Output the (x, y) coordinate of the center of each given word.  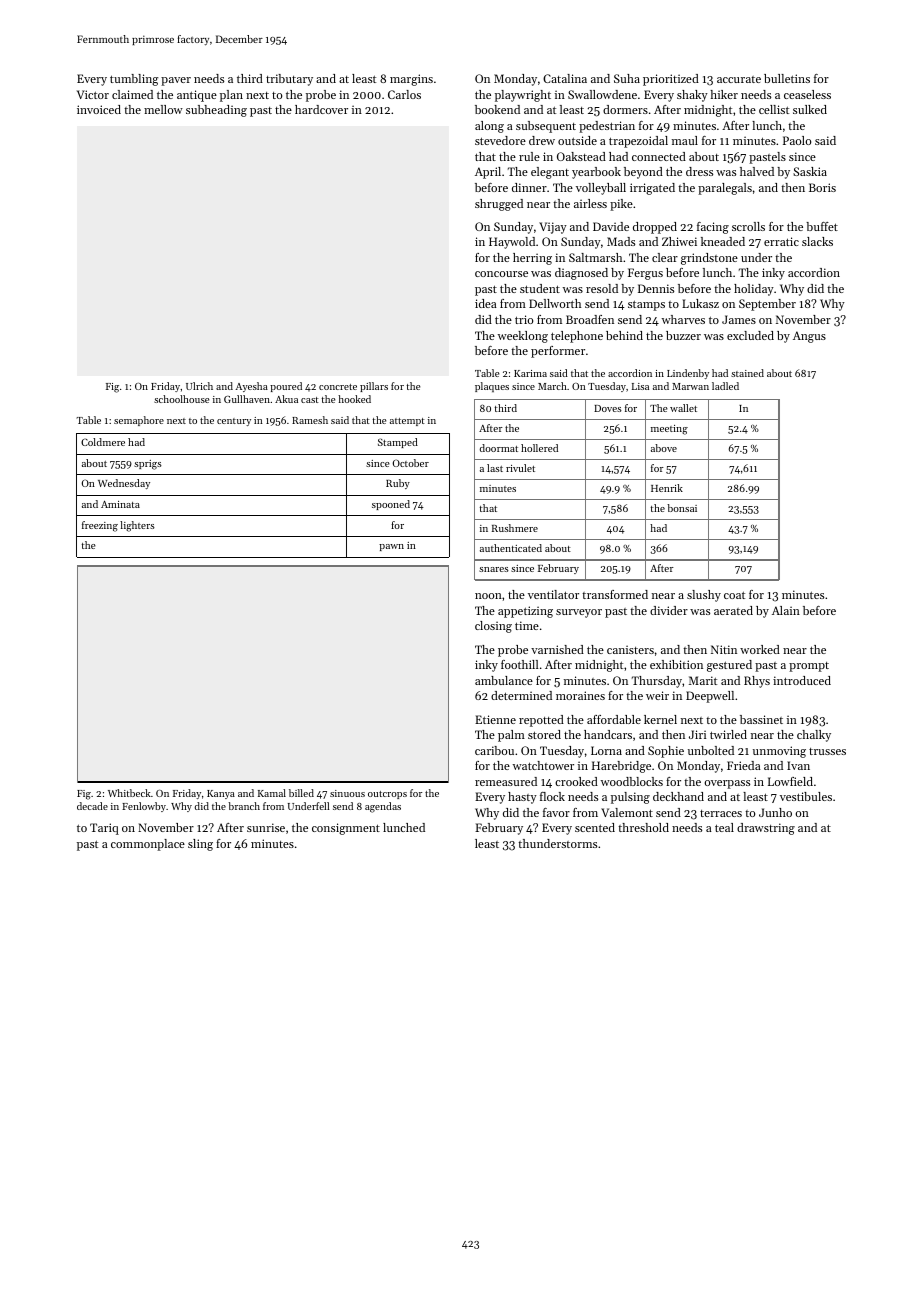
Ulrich (199, 386)
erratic (781, 241)
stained (747, 373)
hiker (724, 94)
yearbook (596, 173)
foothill (520, 664)
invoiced (99, 109)
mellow (163, 109)
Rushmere (515, 528)
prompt (809, 667)
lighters (137, 526)
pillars (374, 387)
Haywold (512, 243)
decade (92, 806)
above (664, 448)
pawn (391, 547)
